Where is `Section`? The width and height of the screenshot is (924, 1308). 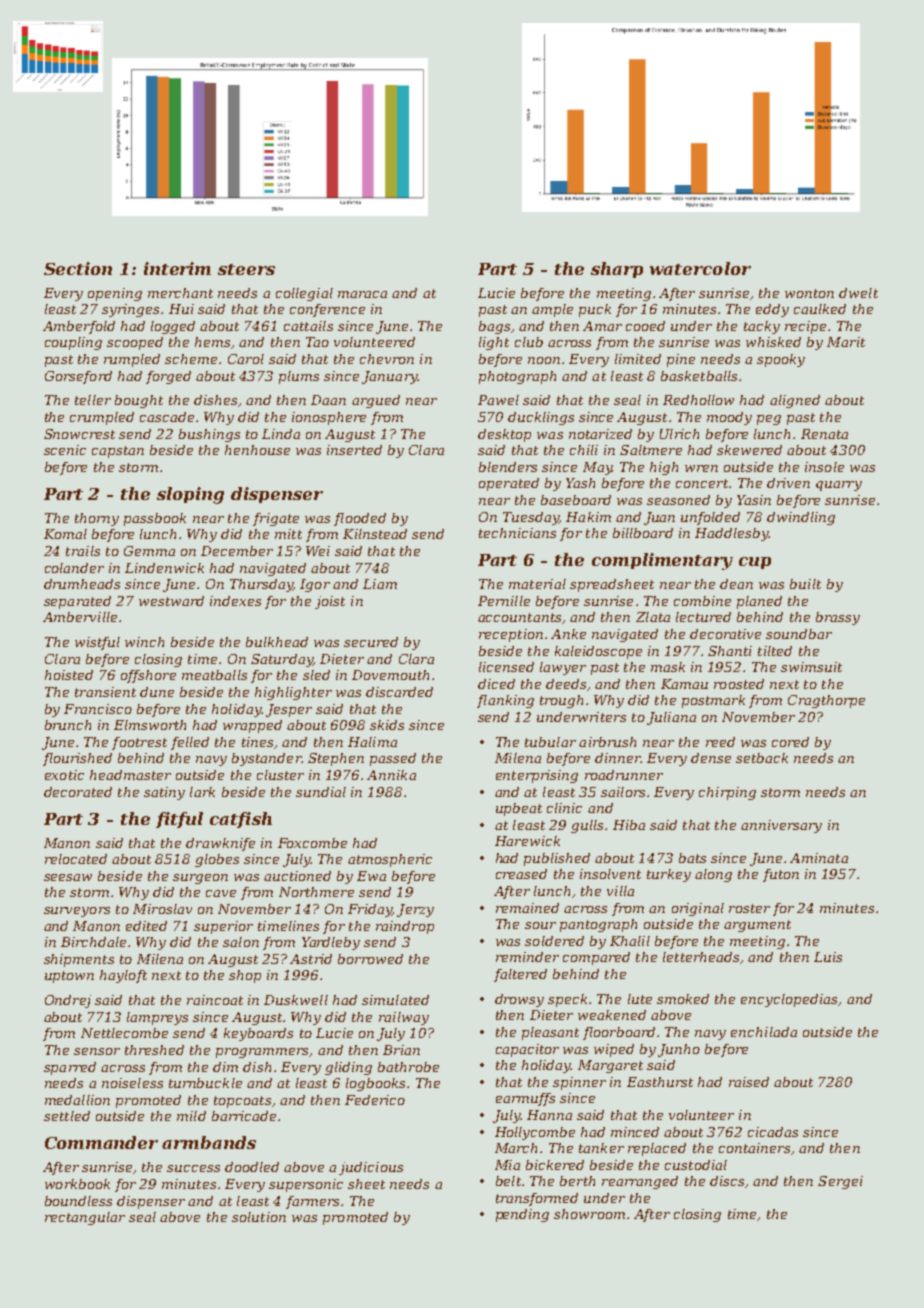
Section is located at coordinates (78, 268).
